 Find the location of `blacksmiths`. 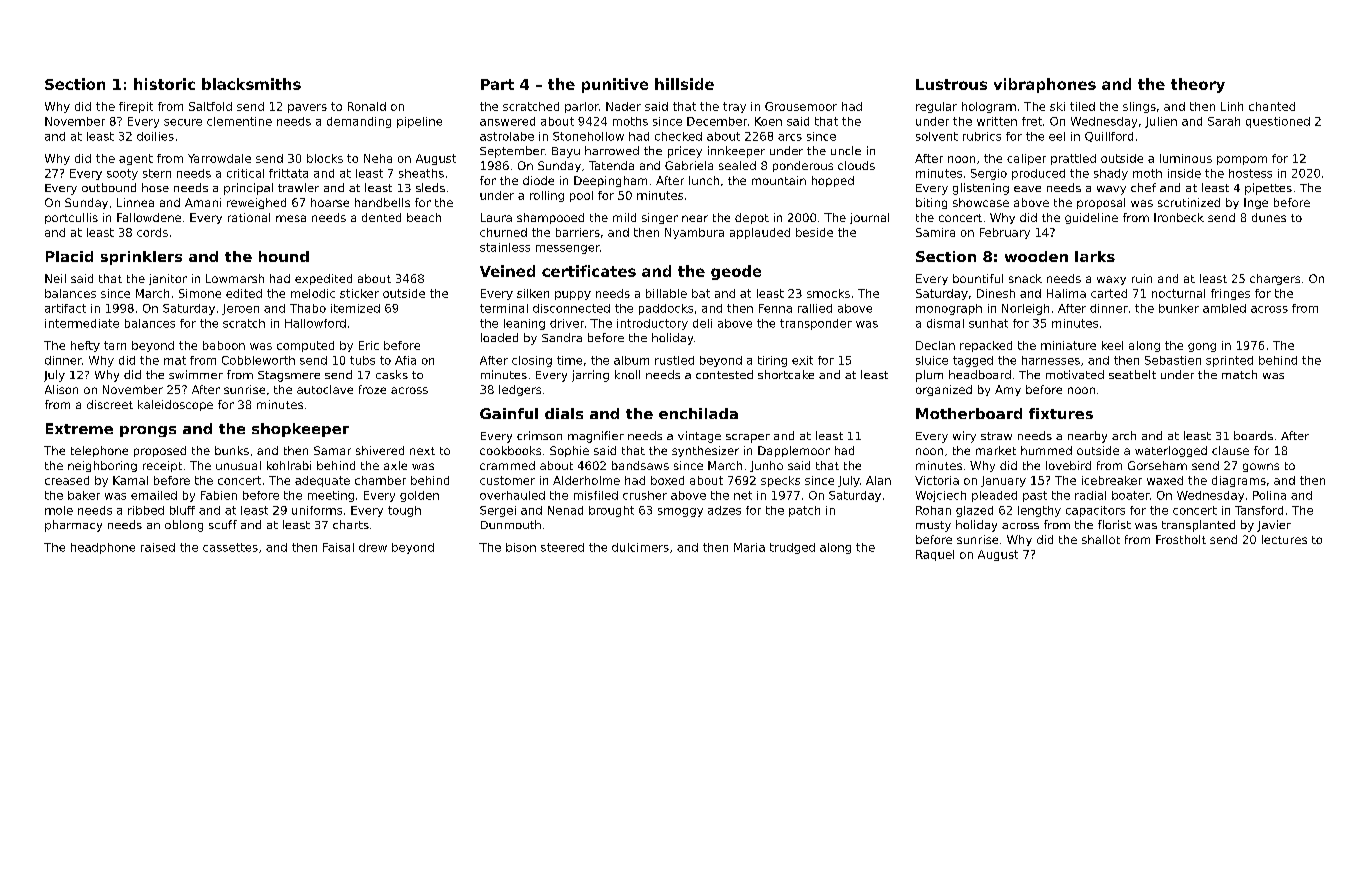

blacksmiths is located at coordinates (251, 84).
